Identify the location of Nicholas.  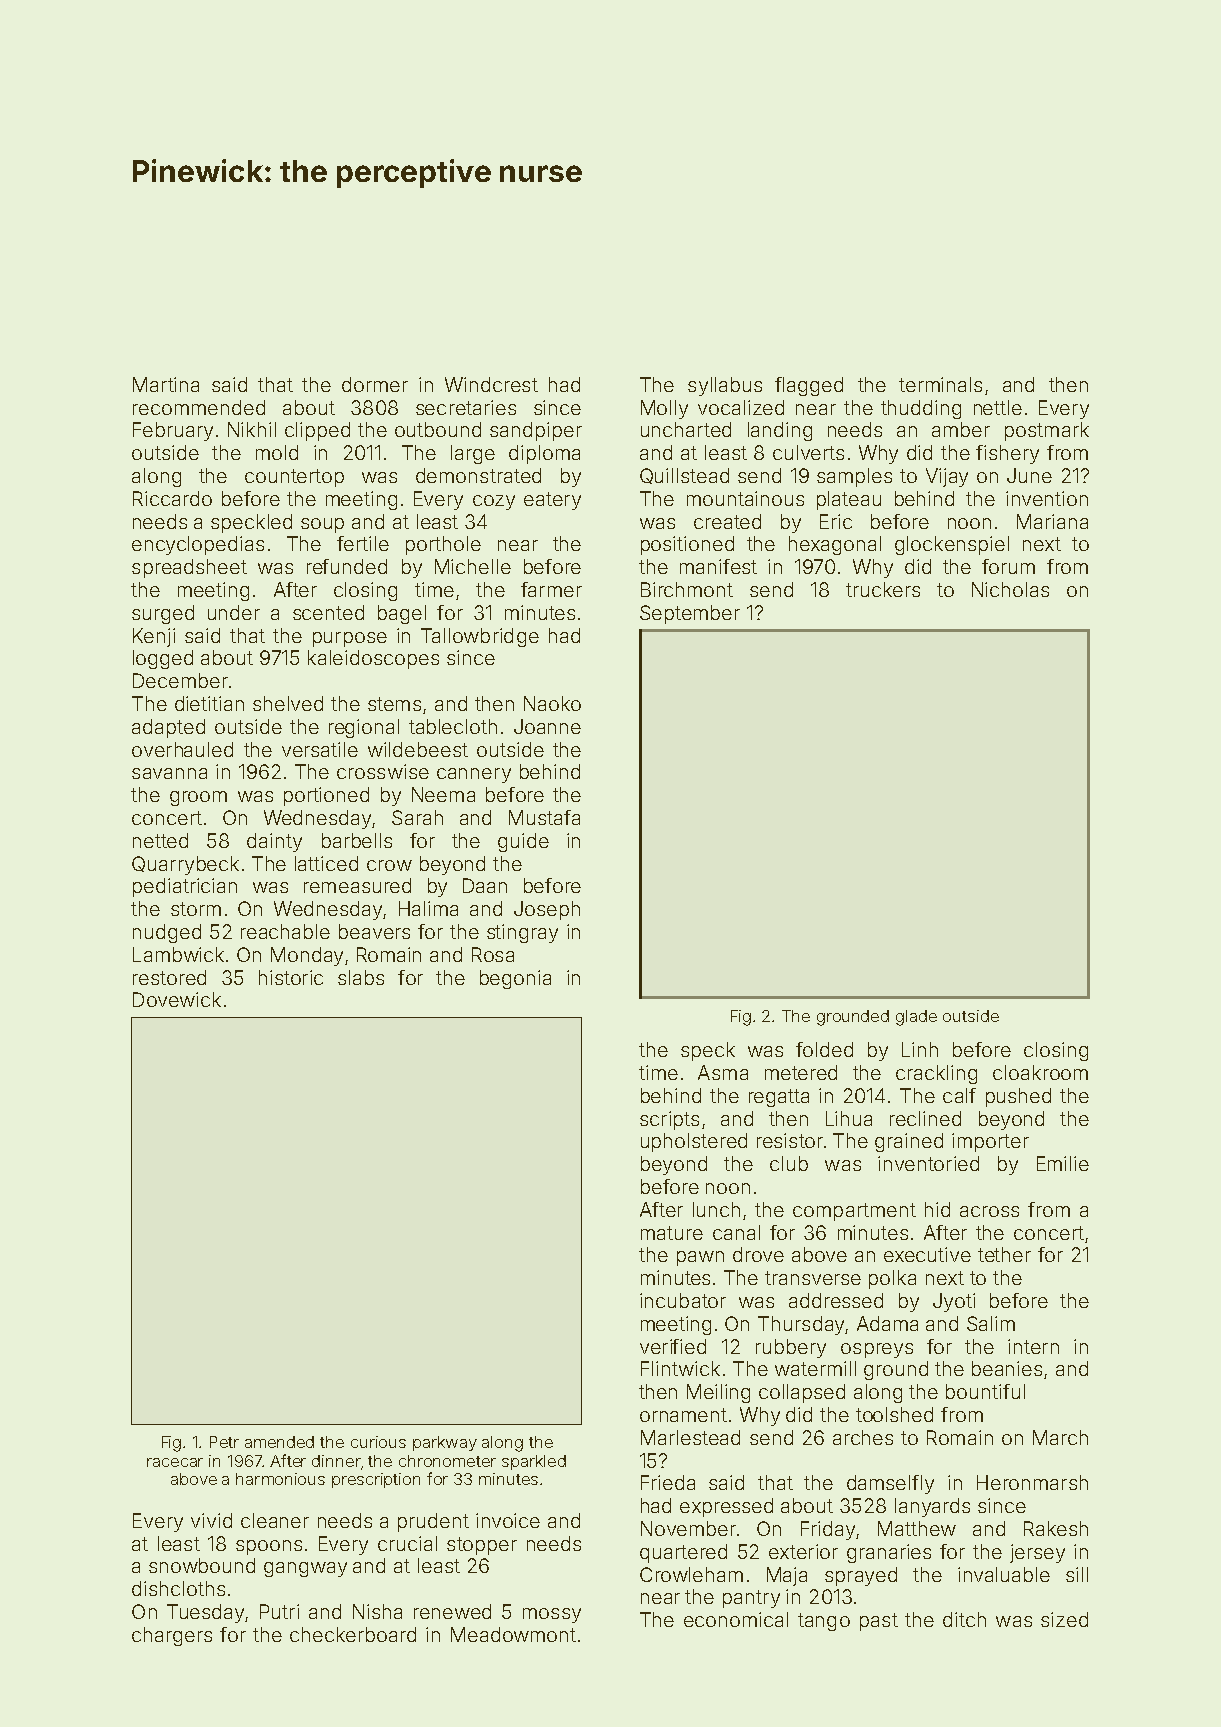
(1010, 589).
